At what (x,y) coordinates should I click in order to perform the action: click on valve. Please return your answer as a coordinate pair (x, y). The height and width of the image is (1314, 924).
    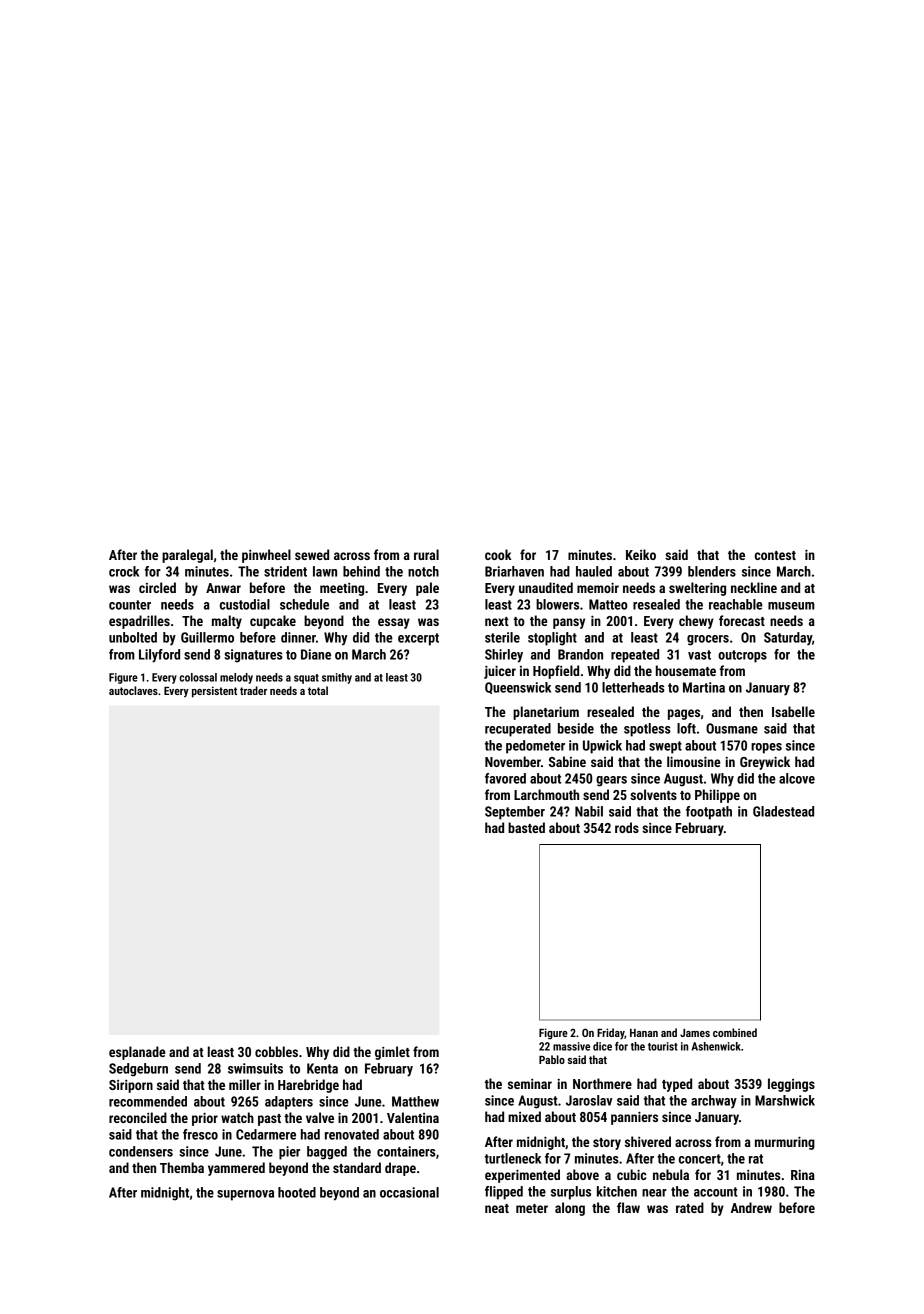
    Looking at the image, I should click on (320, 1117).
